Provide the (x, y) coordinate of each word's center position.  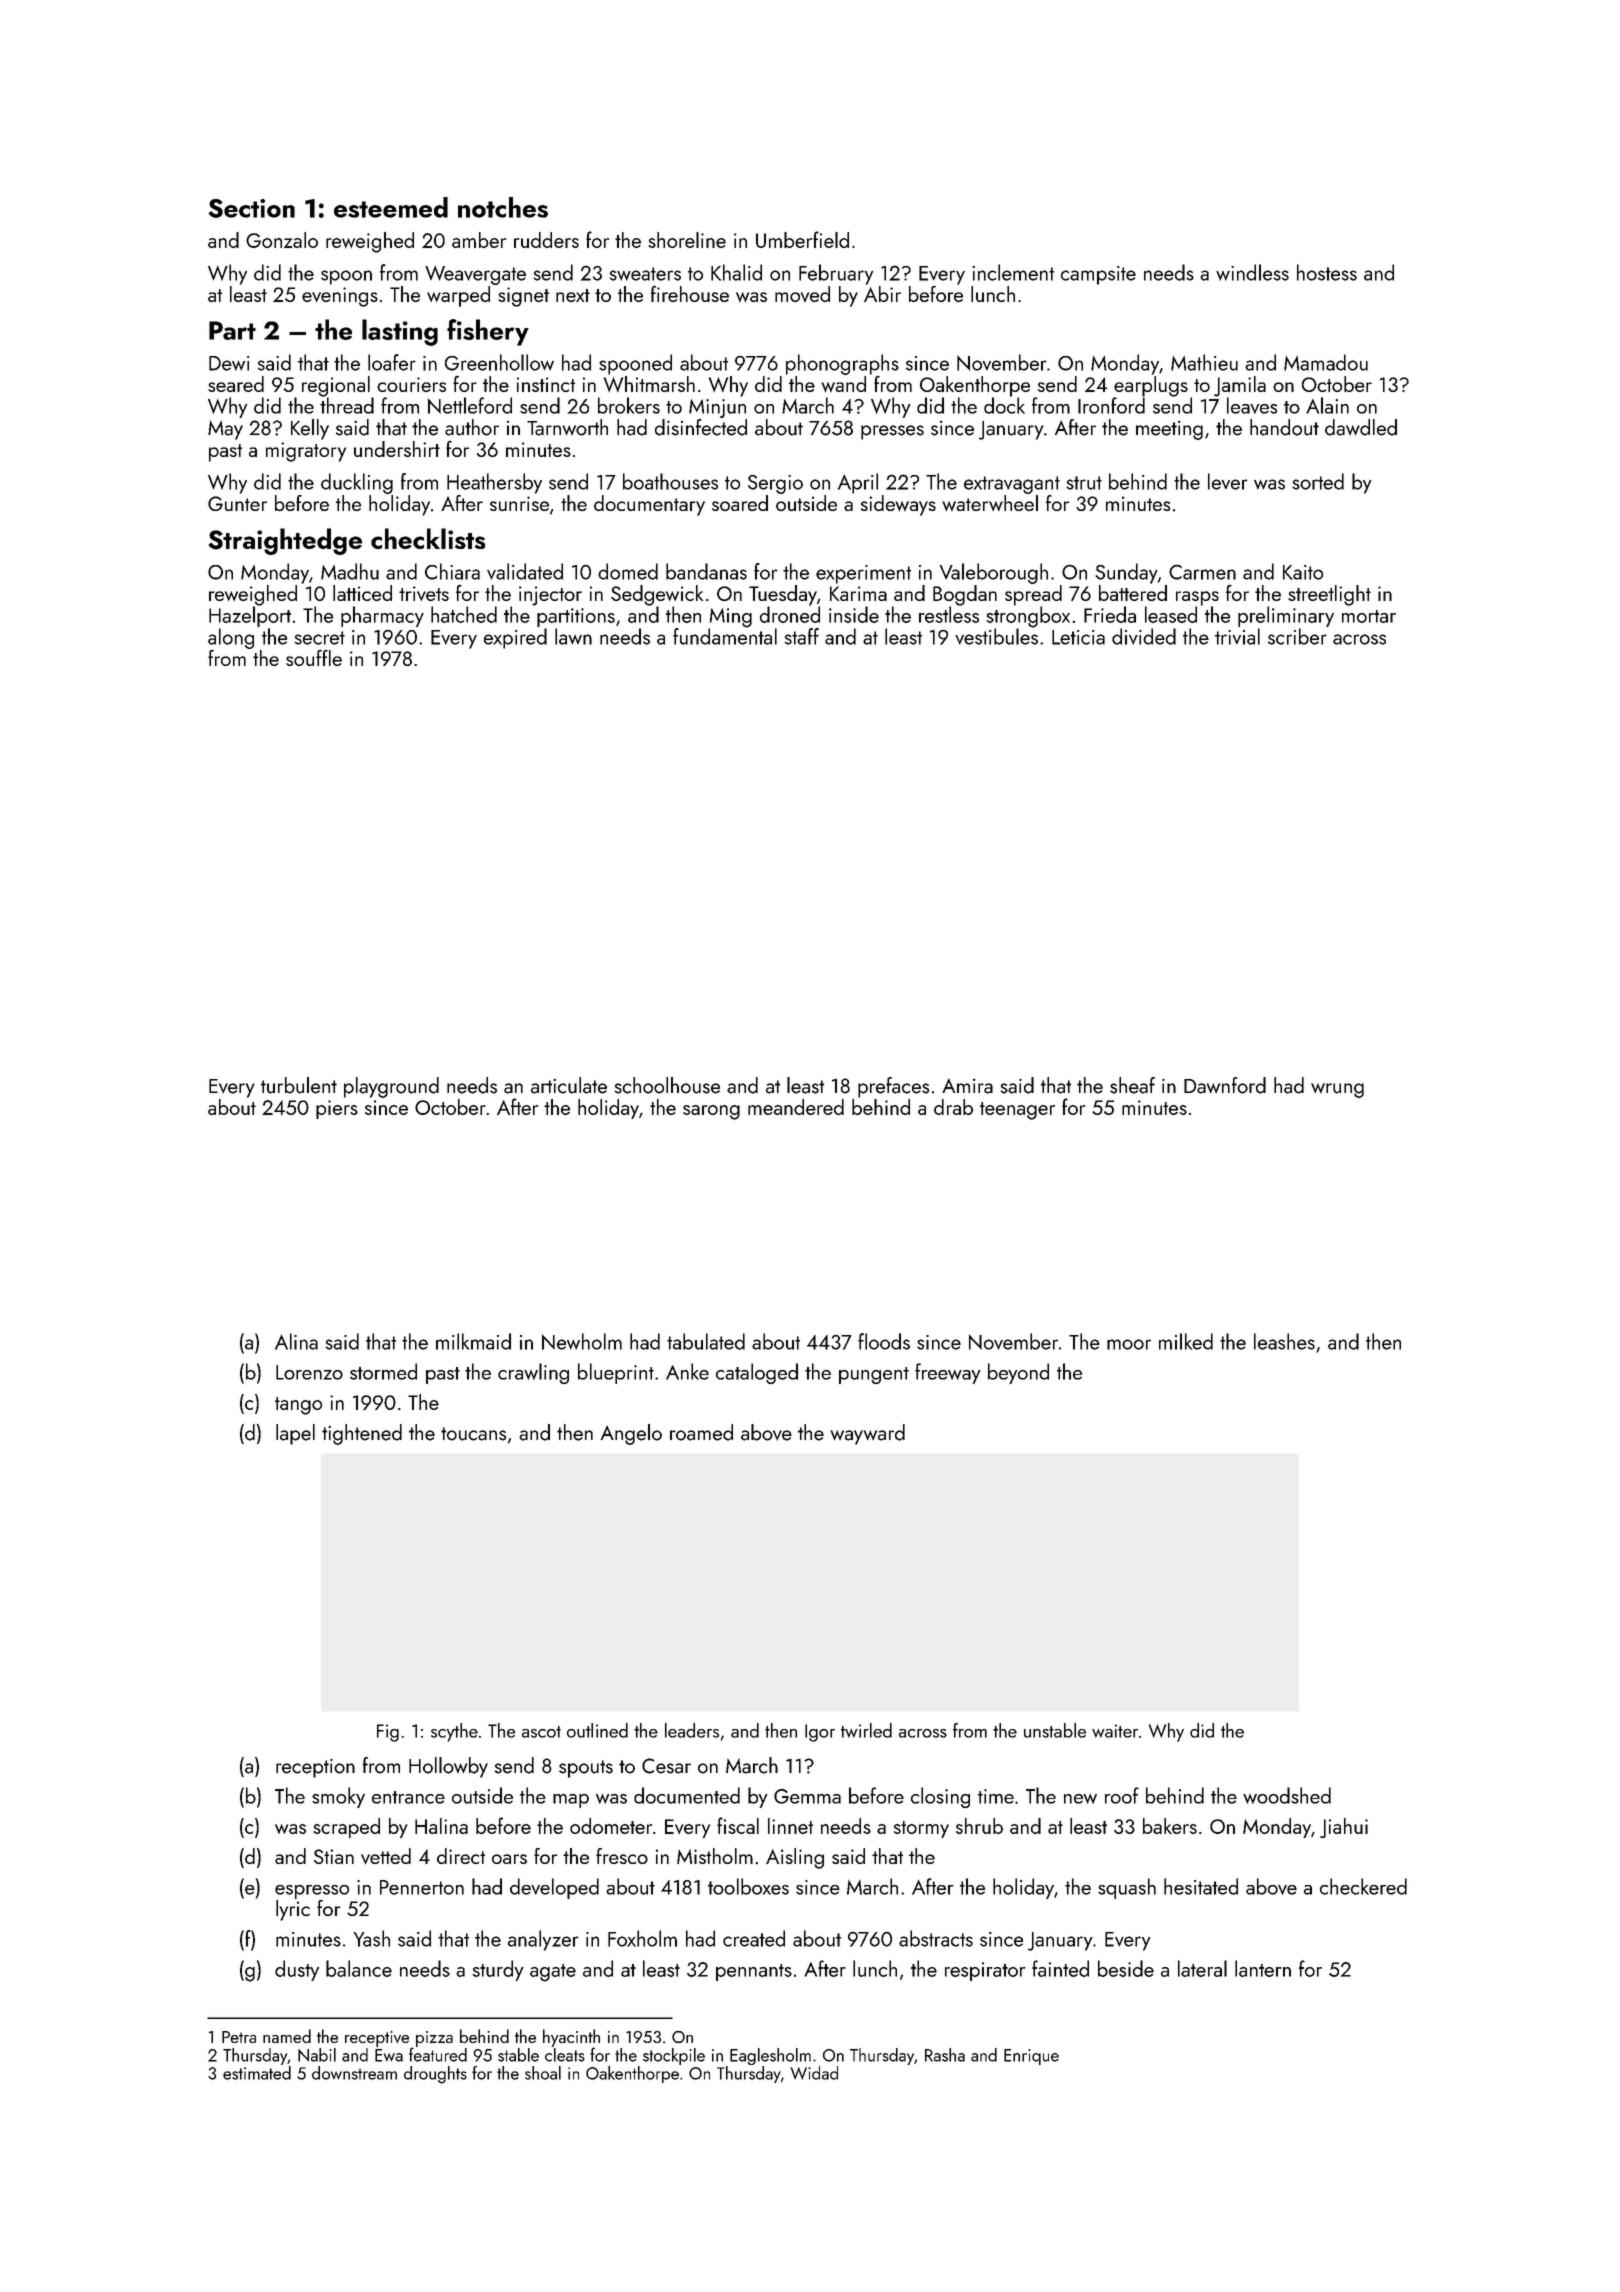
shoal (543, 2073)
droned (790, 614)
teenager (1017, 1111)
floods (884, 1341)
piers (337, 1109)
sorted (1318, 481)
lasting (400, 332)
